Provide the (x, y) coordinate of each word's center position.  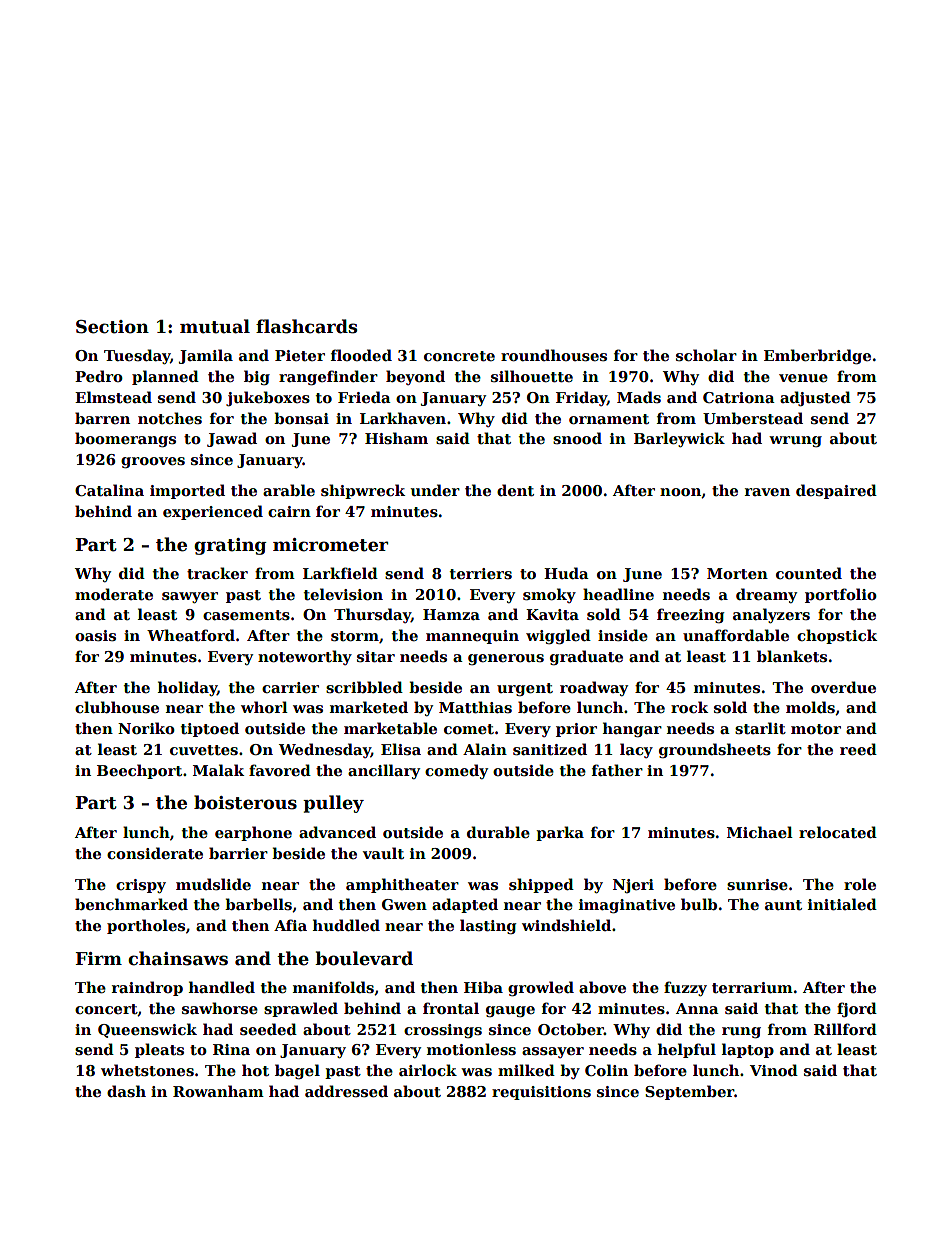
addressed (346, 1091)
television (343, 594)
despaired (836, 491)
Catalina (109, 490)
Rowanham (218, 1091)
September (689, 1092)
